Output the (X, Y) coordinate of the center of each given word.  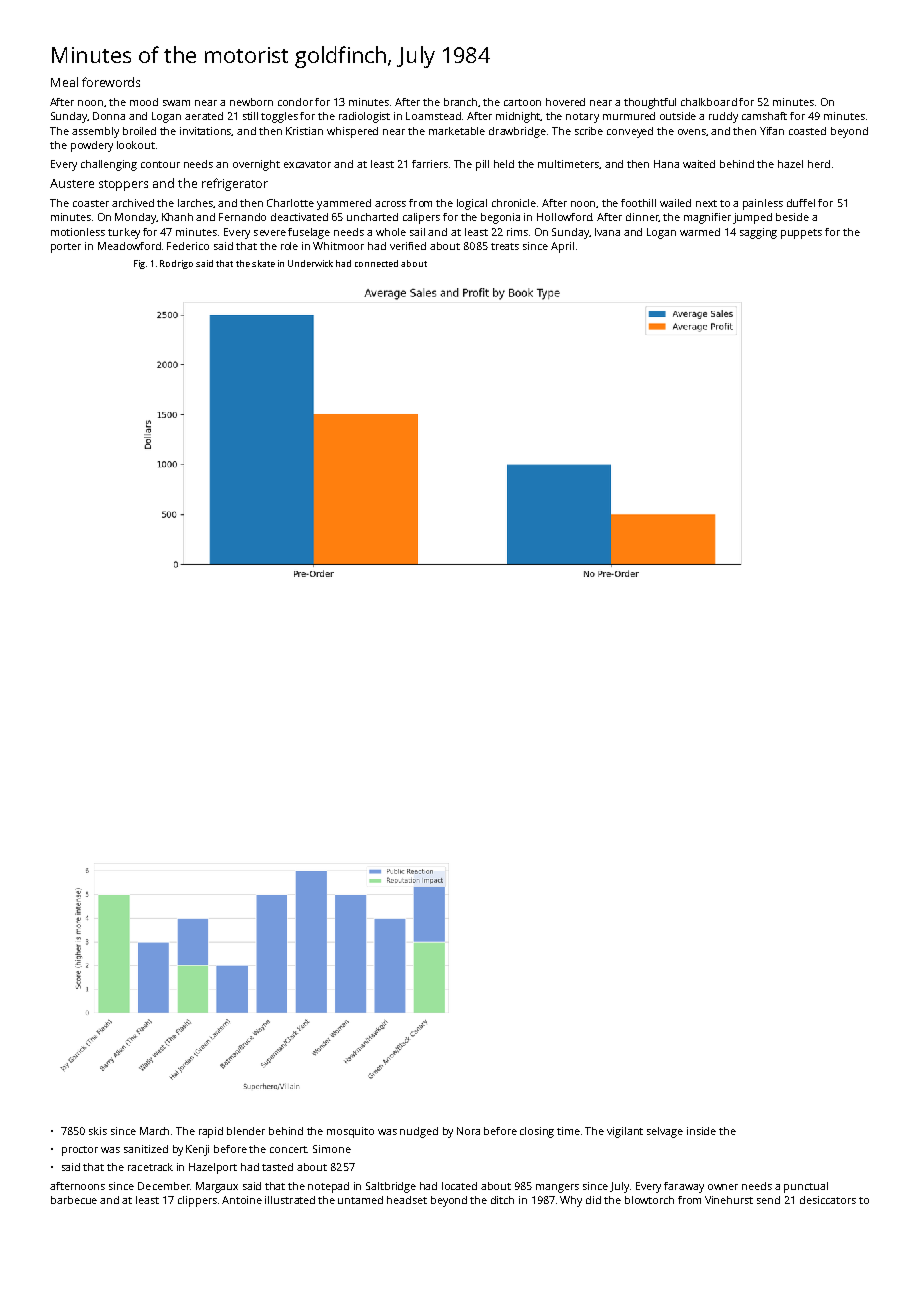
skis (98, 1131)
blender (246, 1131)
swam (176, 103)
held (504, 164)
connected (376, 263)
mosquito (350, 1132)
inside (701, 1131)
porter (66, 248)
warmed (700, 232)
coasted (807, 131)
